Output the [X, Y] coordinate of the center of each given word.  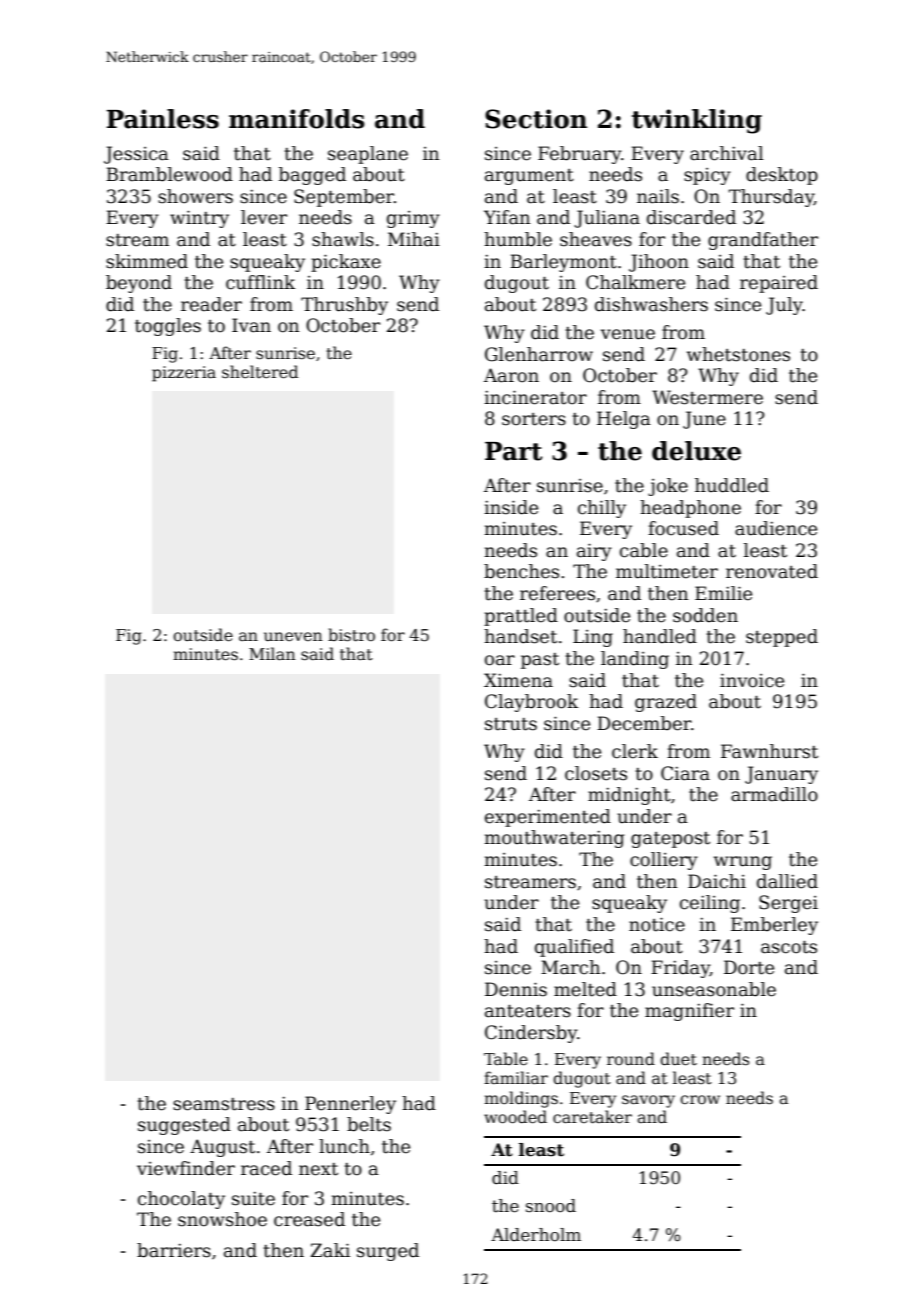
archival [727, 153]
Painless [162, 119]
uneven [293, 637]
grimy [413, 219]
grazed [666, 703]
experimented [548, 818]
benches [521, 571]
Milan [272, 654]
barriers [174, 1250]
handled [660, 636]
